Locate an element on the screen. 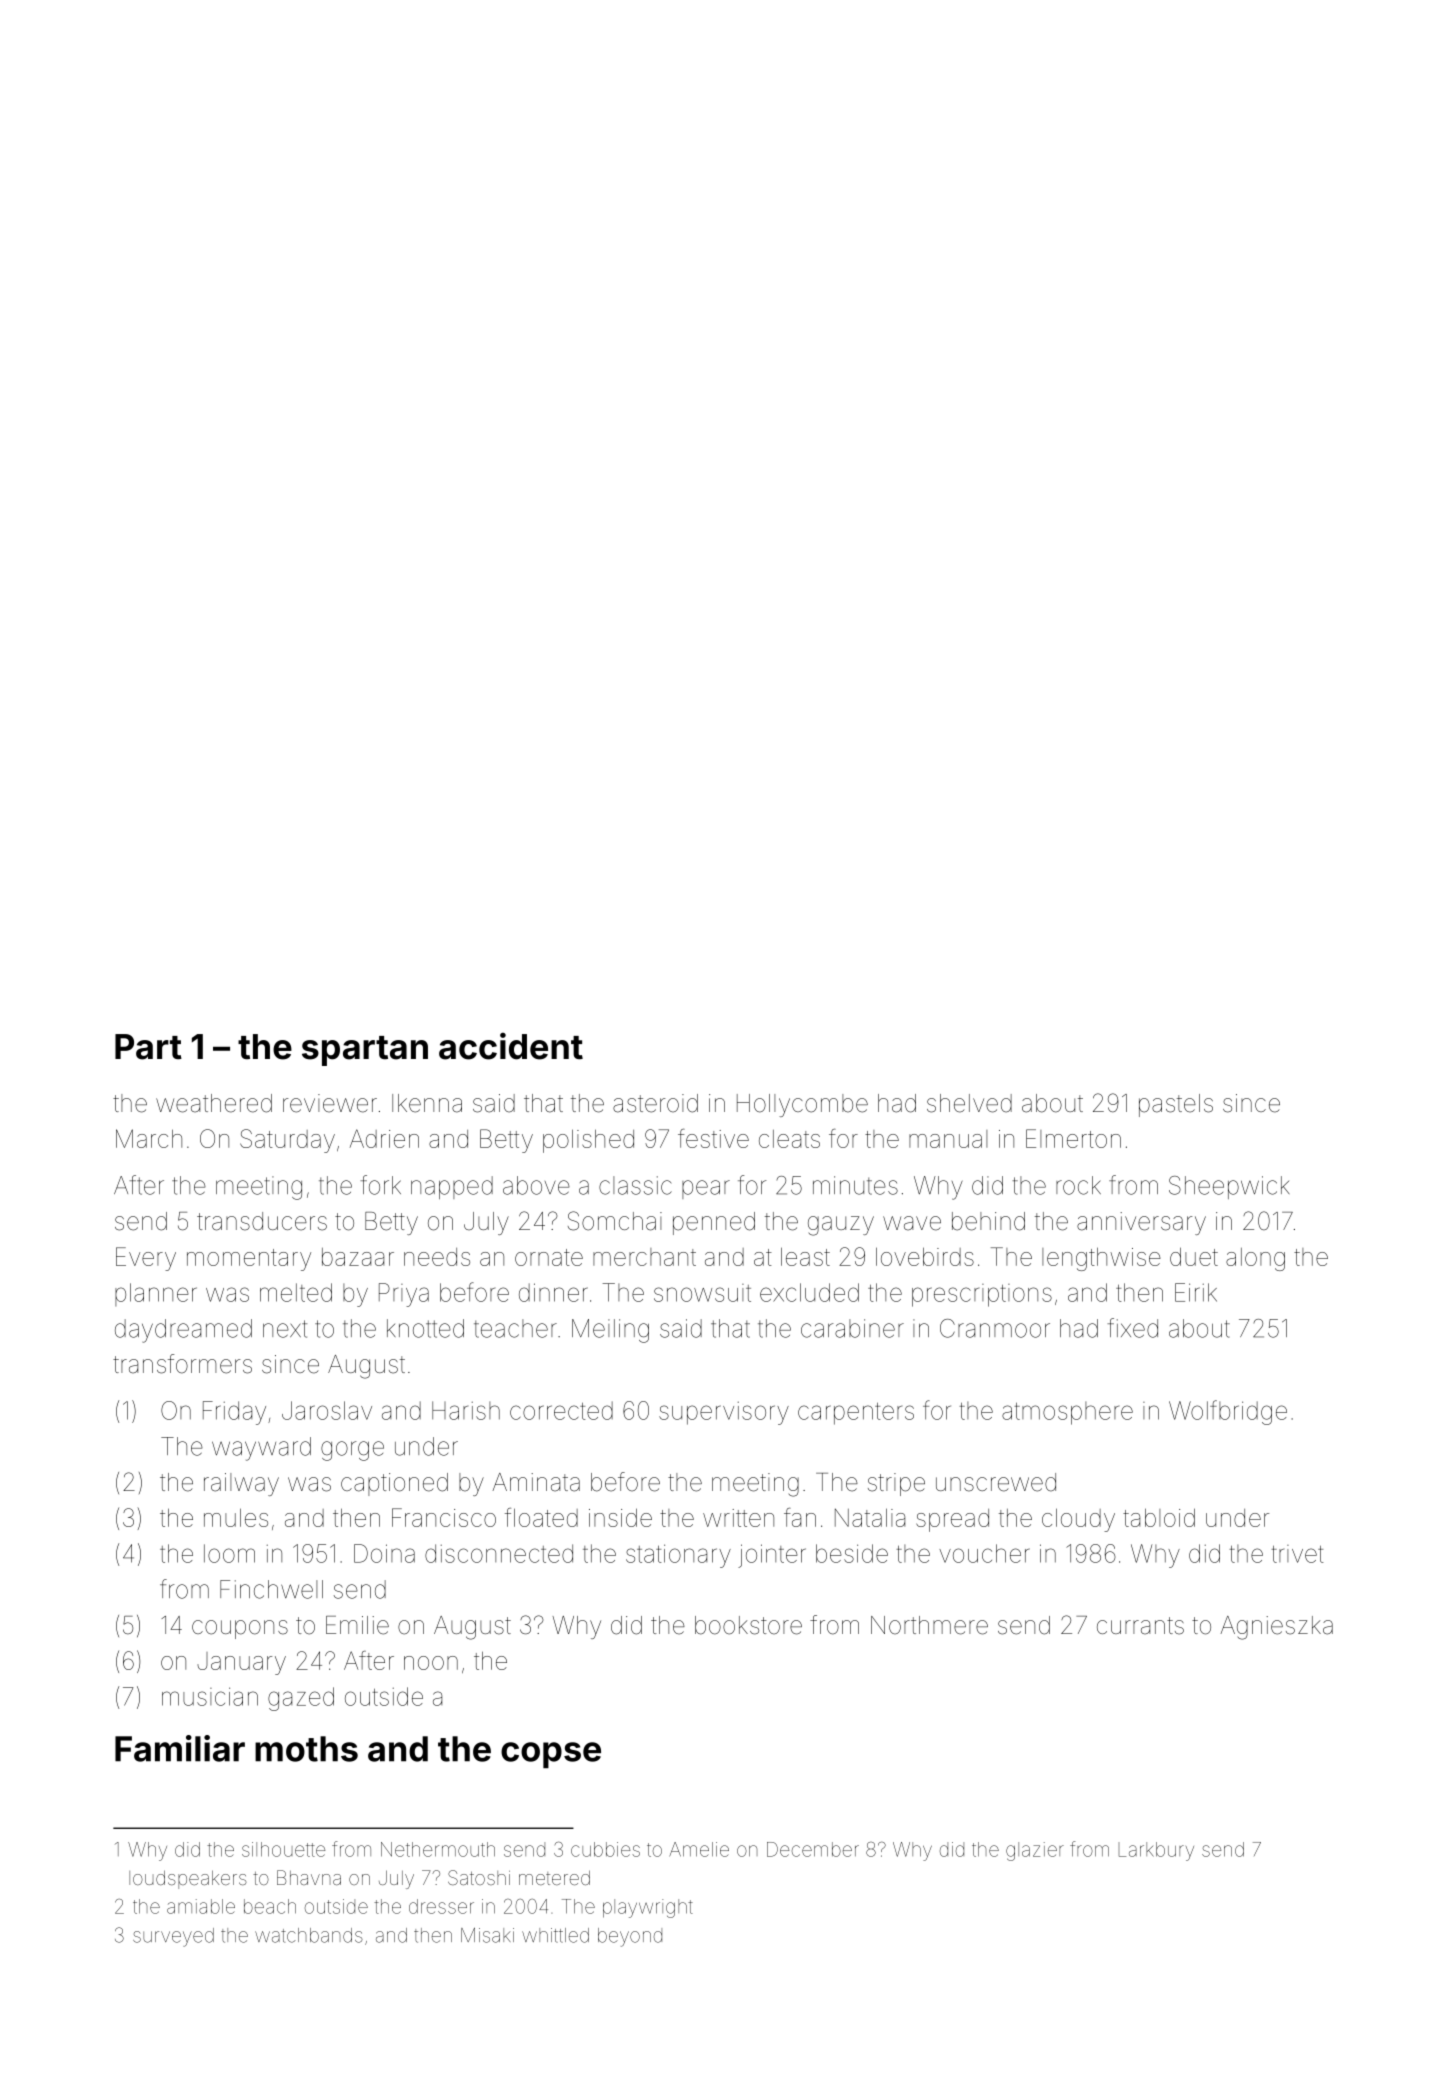 The image size is (1450, 2100). supervisory is located at coordinates (724, 1413).
